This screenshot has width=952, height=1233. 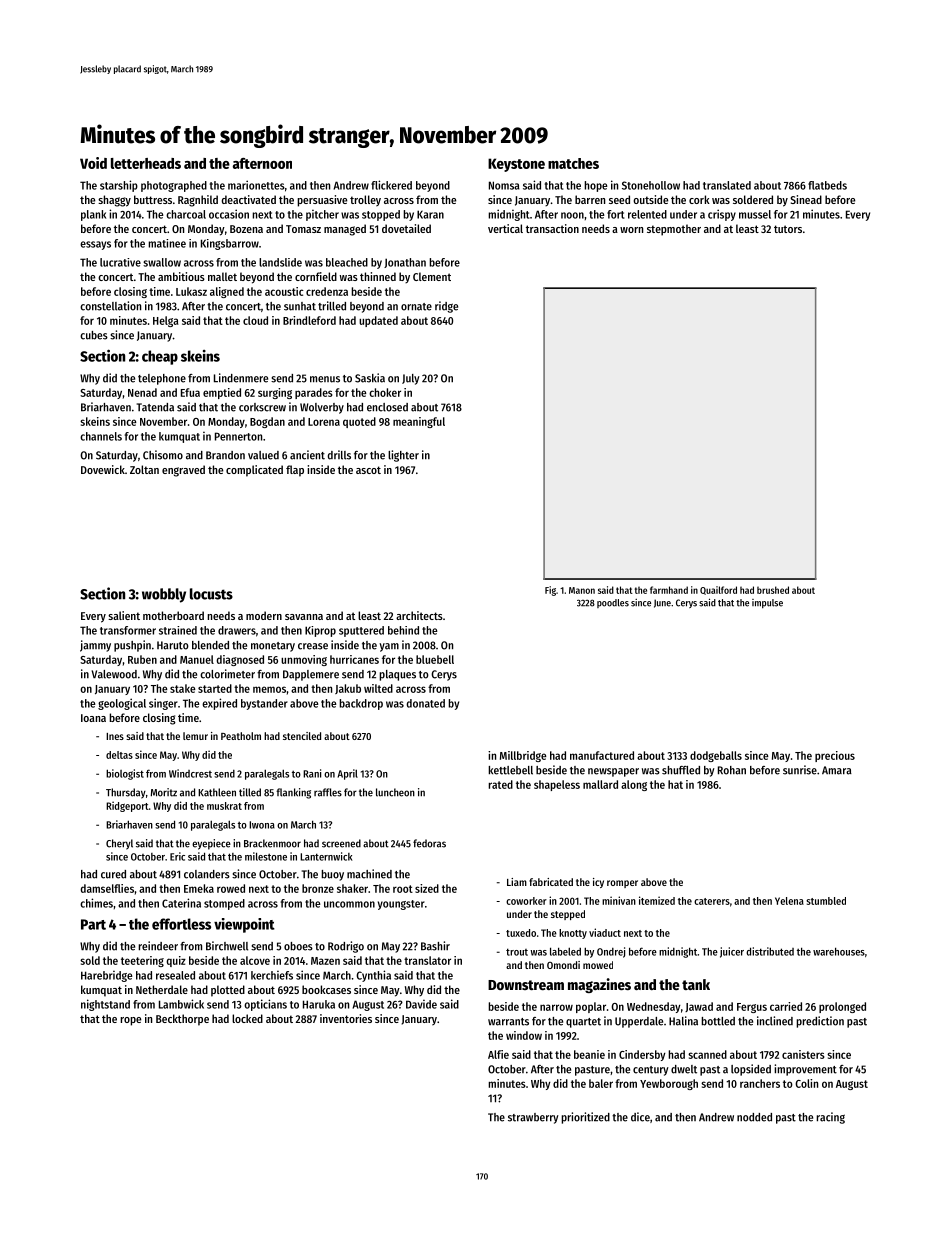 What do you see at coordinates (767, 603) in the screenshot?
I see `impulse` at bounding box center [767, 603].
